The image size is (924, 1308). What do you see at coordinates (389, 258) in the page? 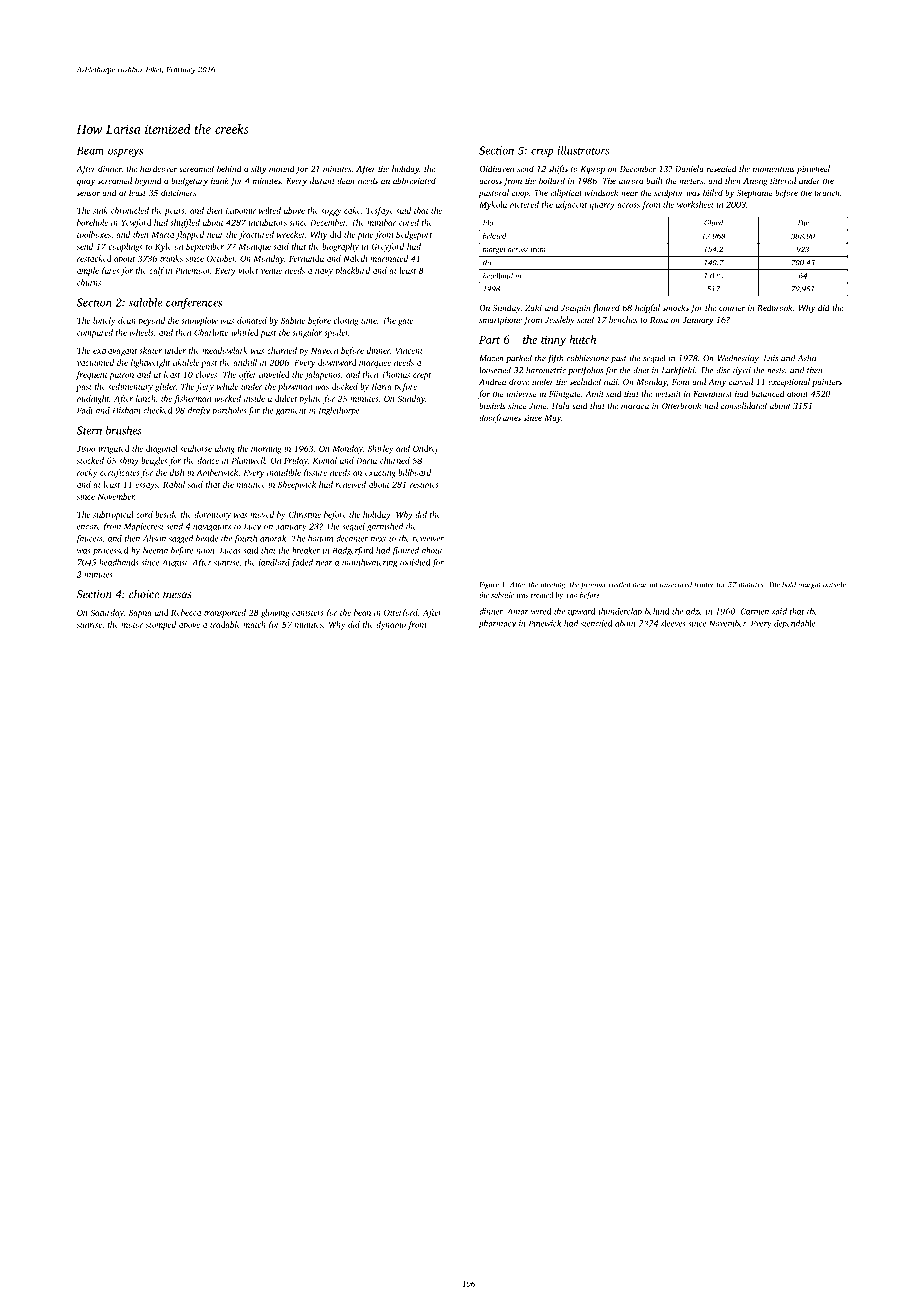
I see `marinated` at bounding box center [389, 258].
